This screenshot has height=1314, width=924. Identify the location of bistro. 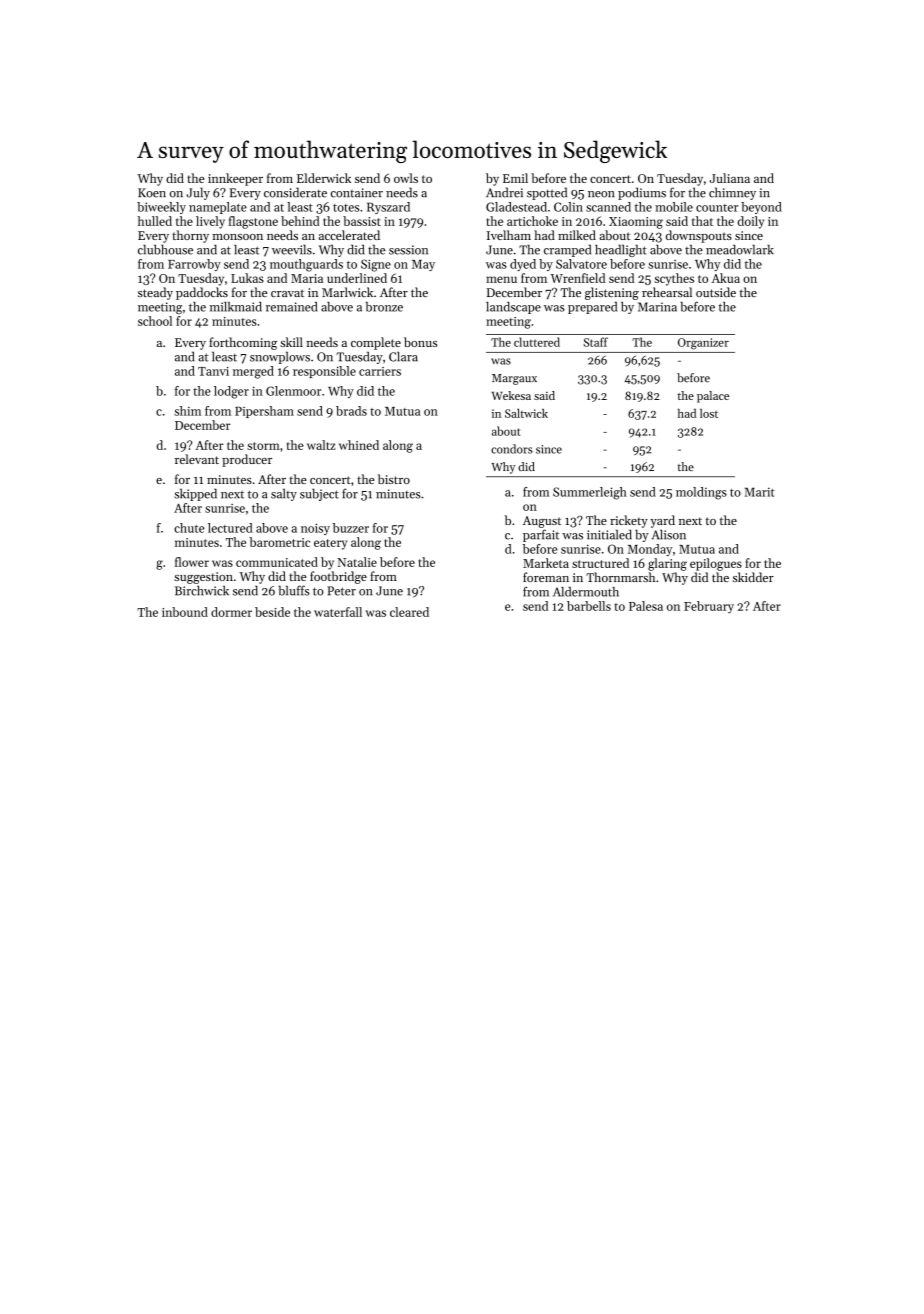
(394, 479).
